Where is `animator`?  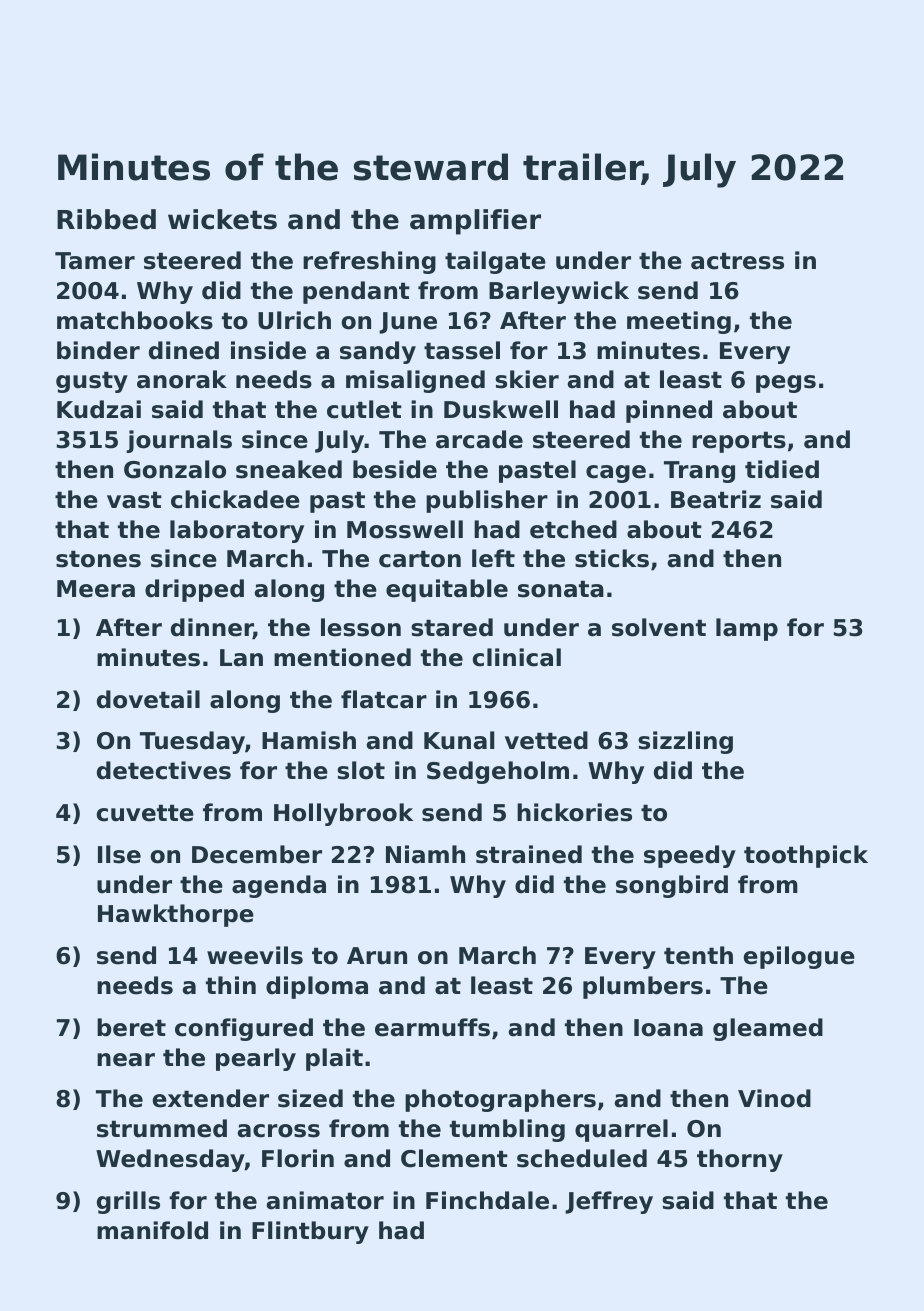 animator is located at coordinates (325, 1200).
